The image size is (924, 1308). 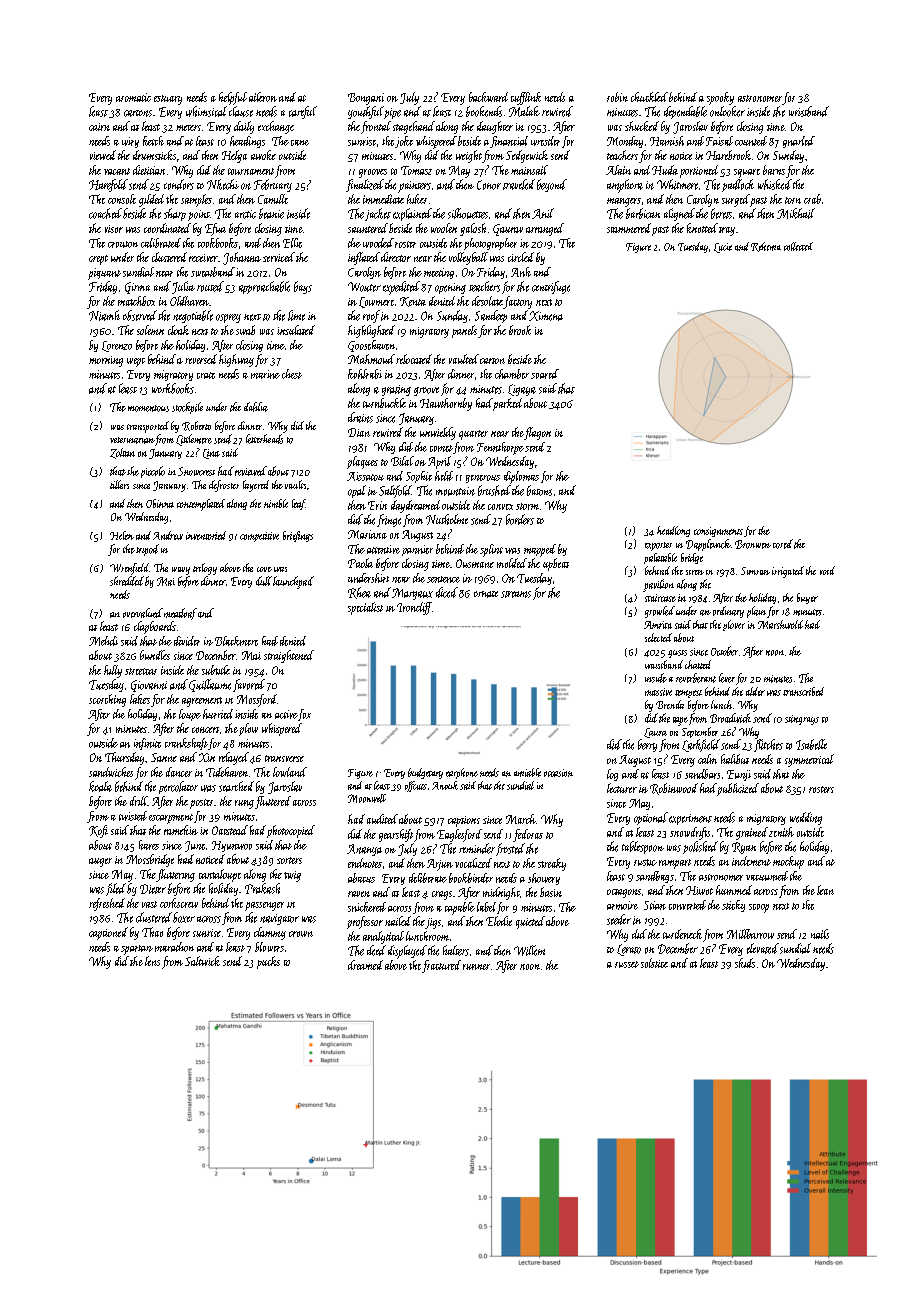 What do you see at coordinates (148, 427) in the document?
I see `transported` at bounding box center [148, 427].
